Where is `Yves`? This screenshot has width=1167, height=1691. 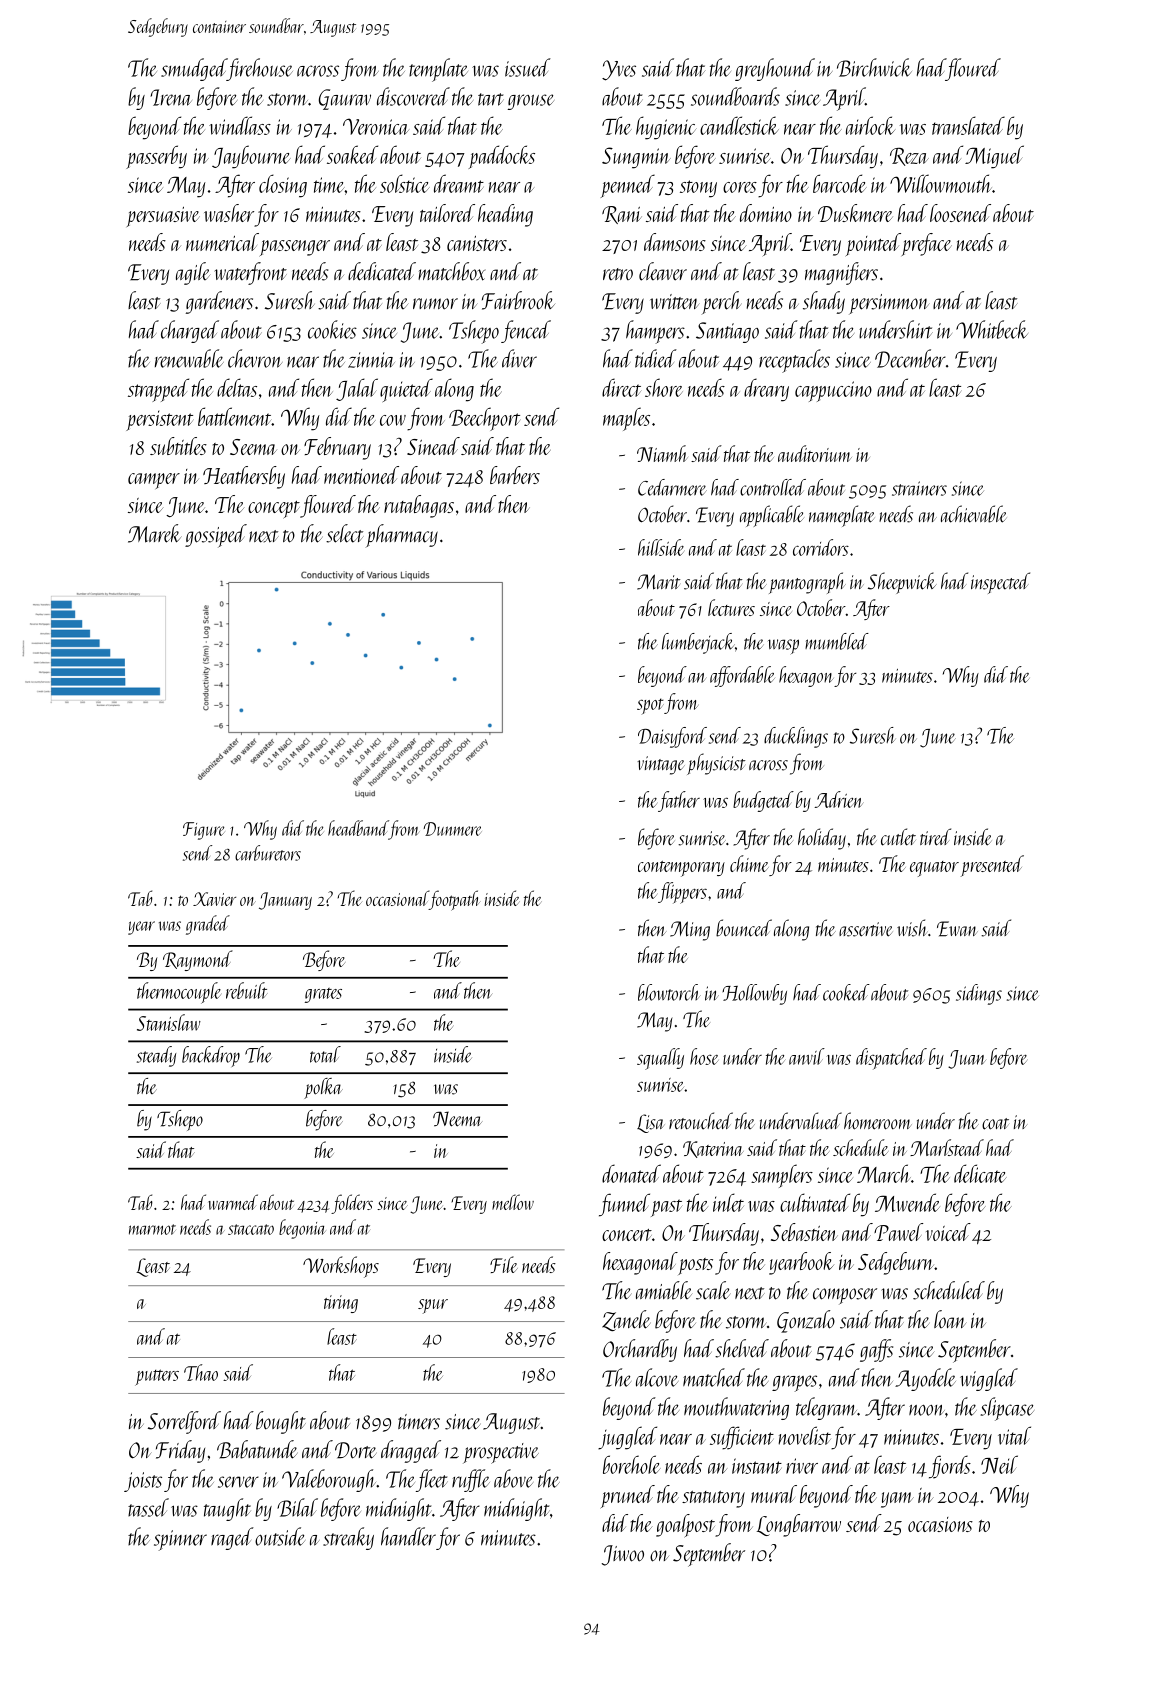 Yves is located at coordinates (619, 70).
